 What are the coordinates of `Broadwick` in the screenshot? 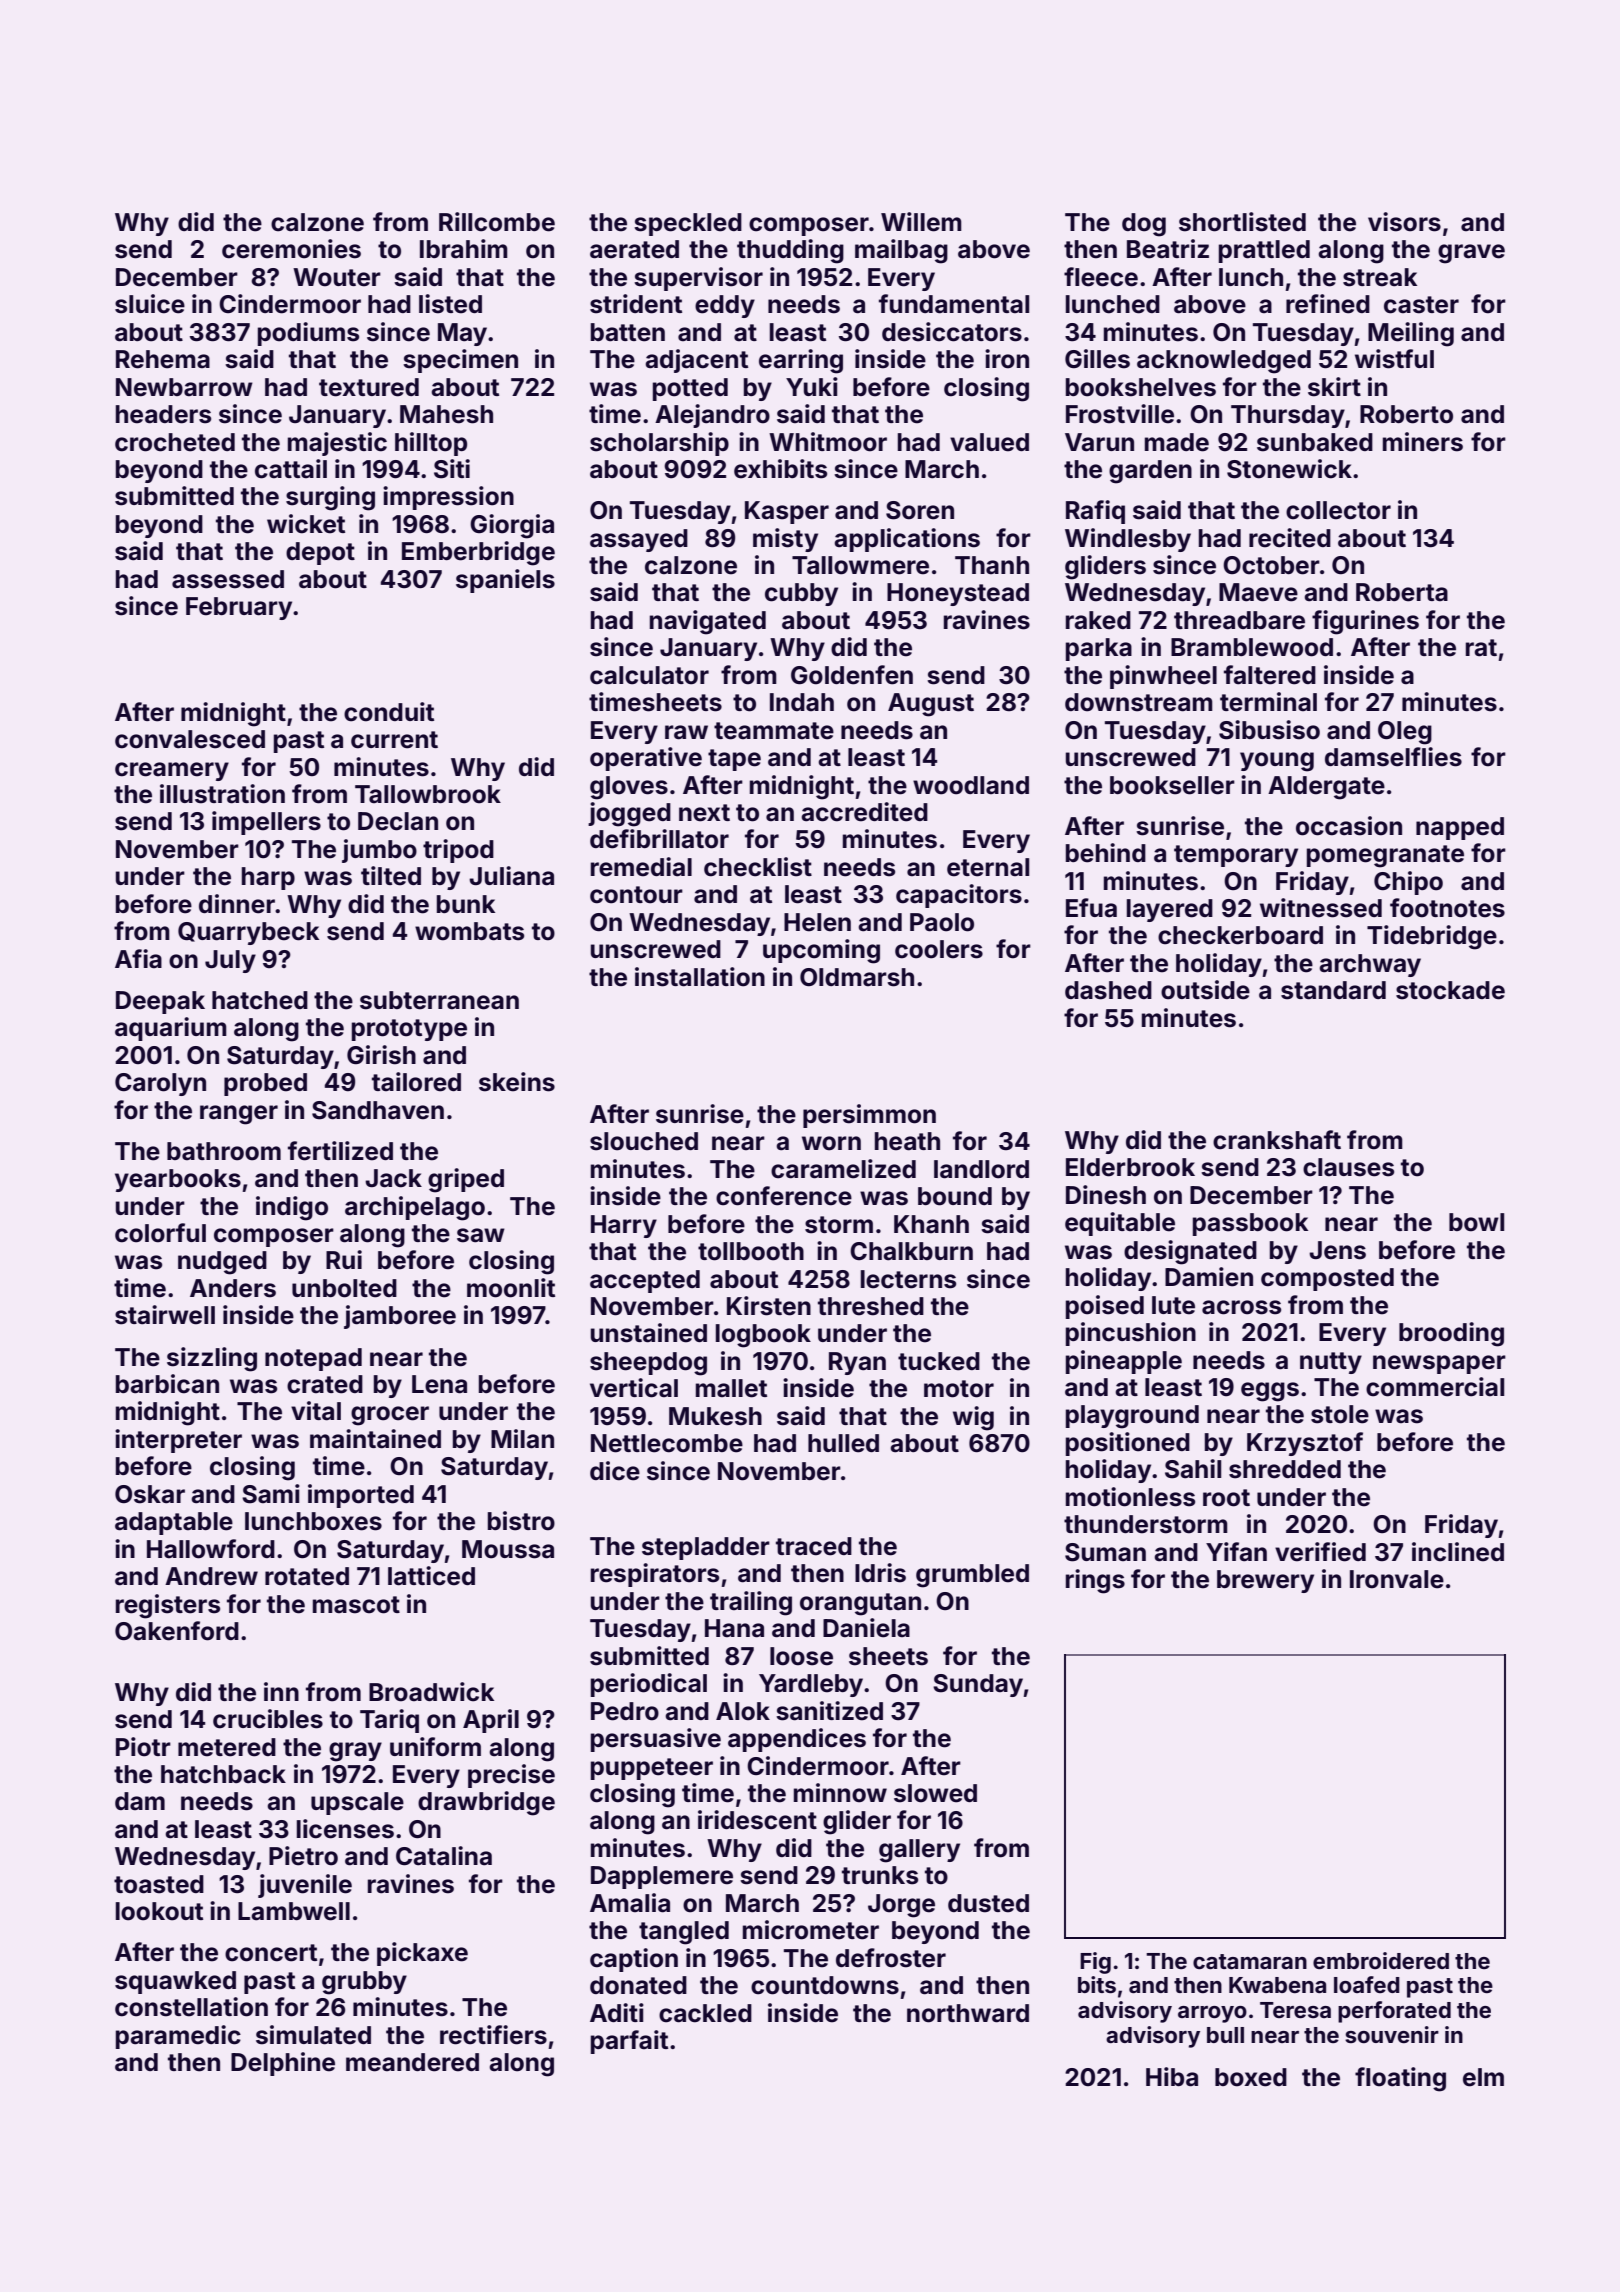 It's located at (431, 1692).
